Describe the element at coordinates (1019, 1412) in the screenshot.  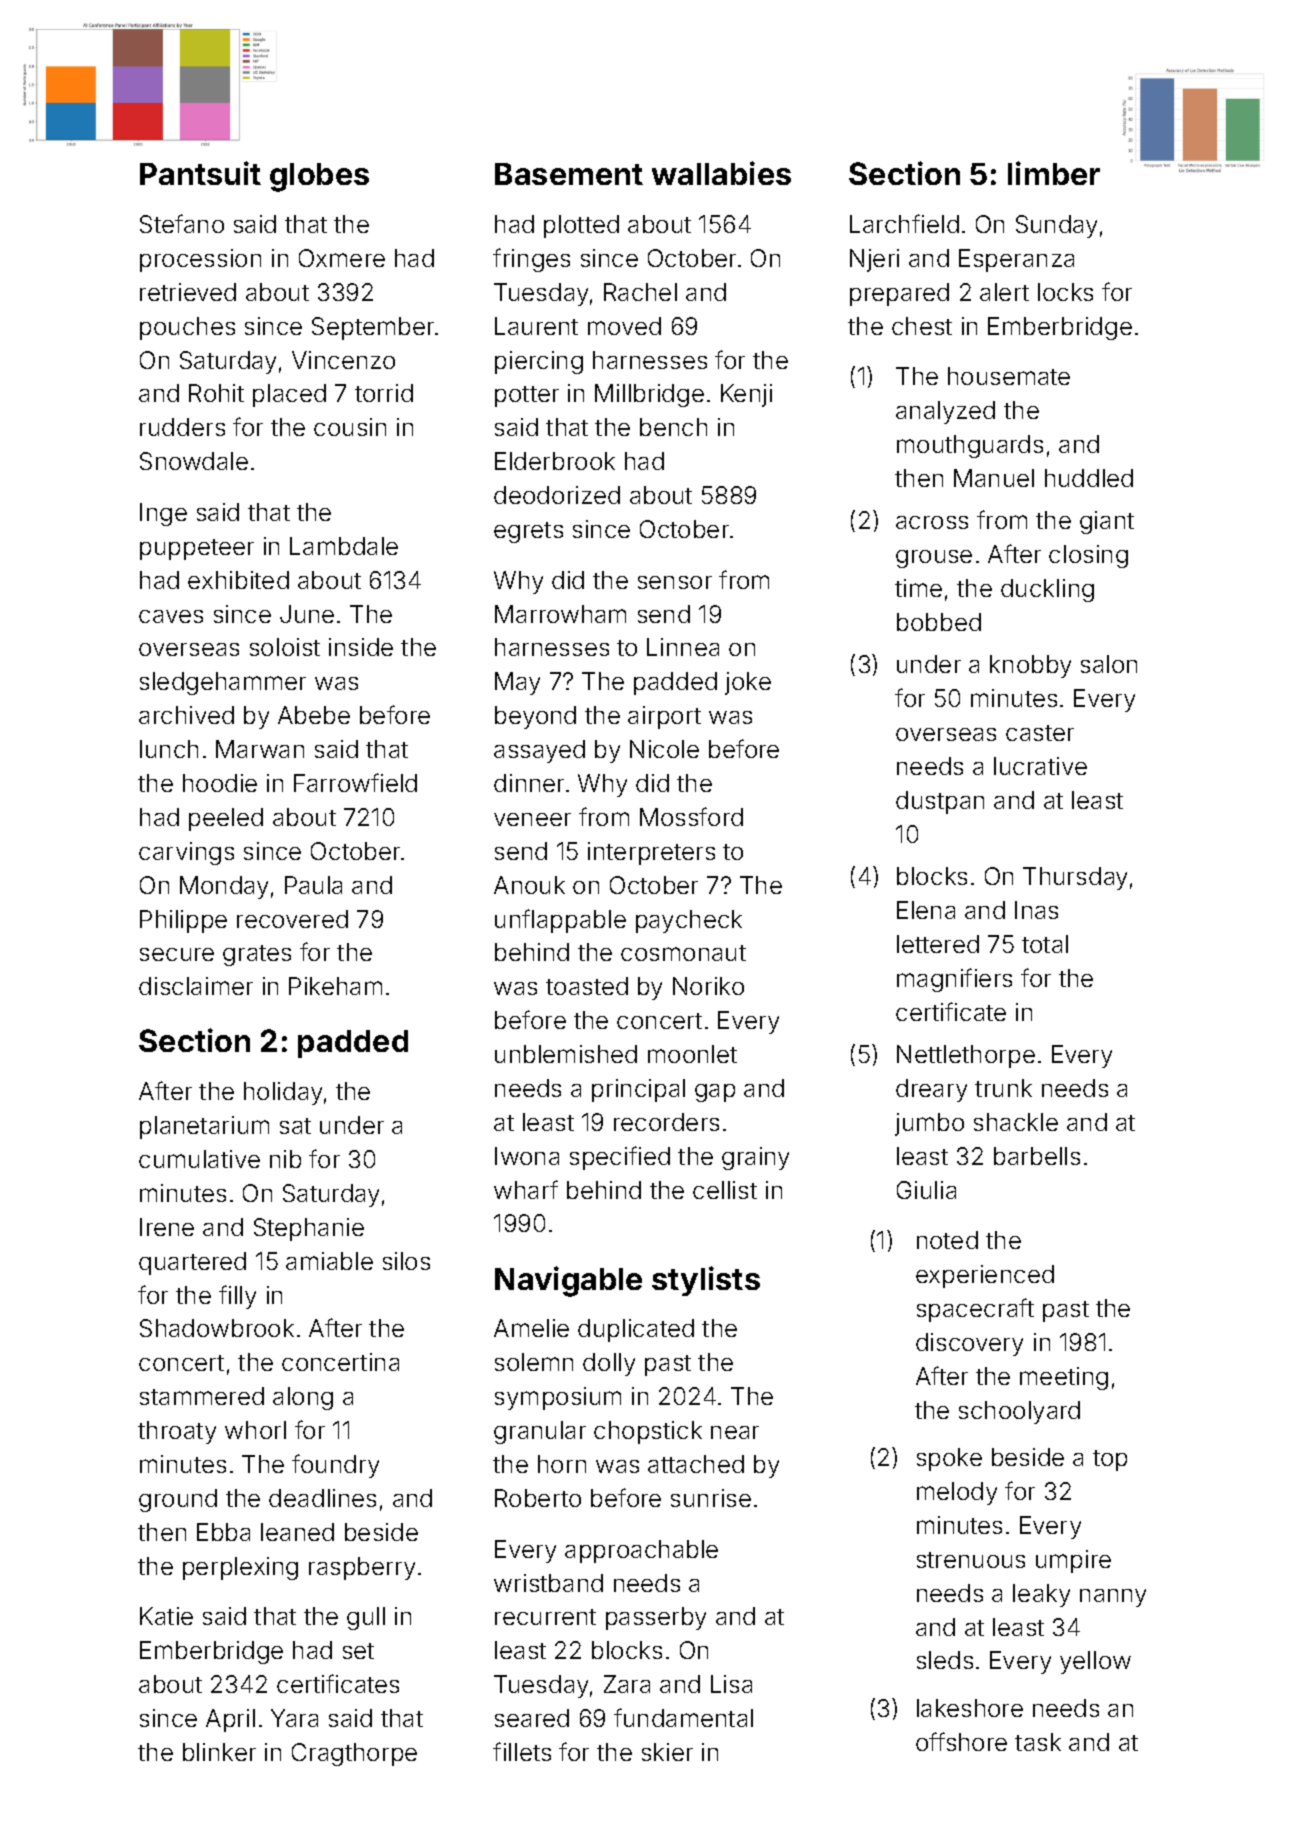
I see `schoolyard` at that location.
